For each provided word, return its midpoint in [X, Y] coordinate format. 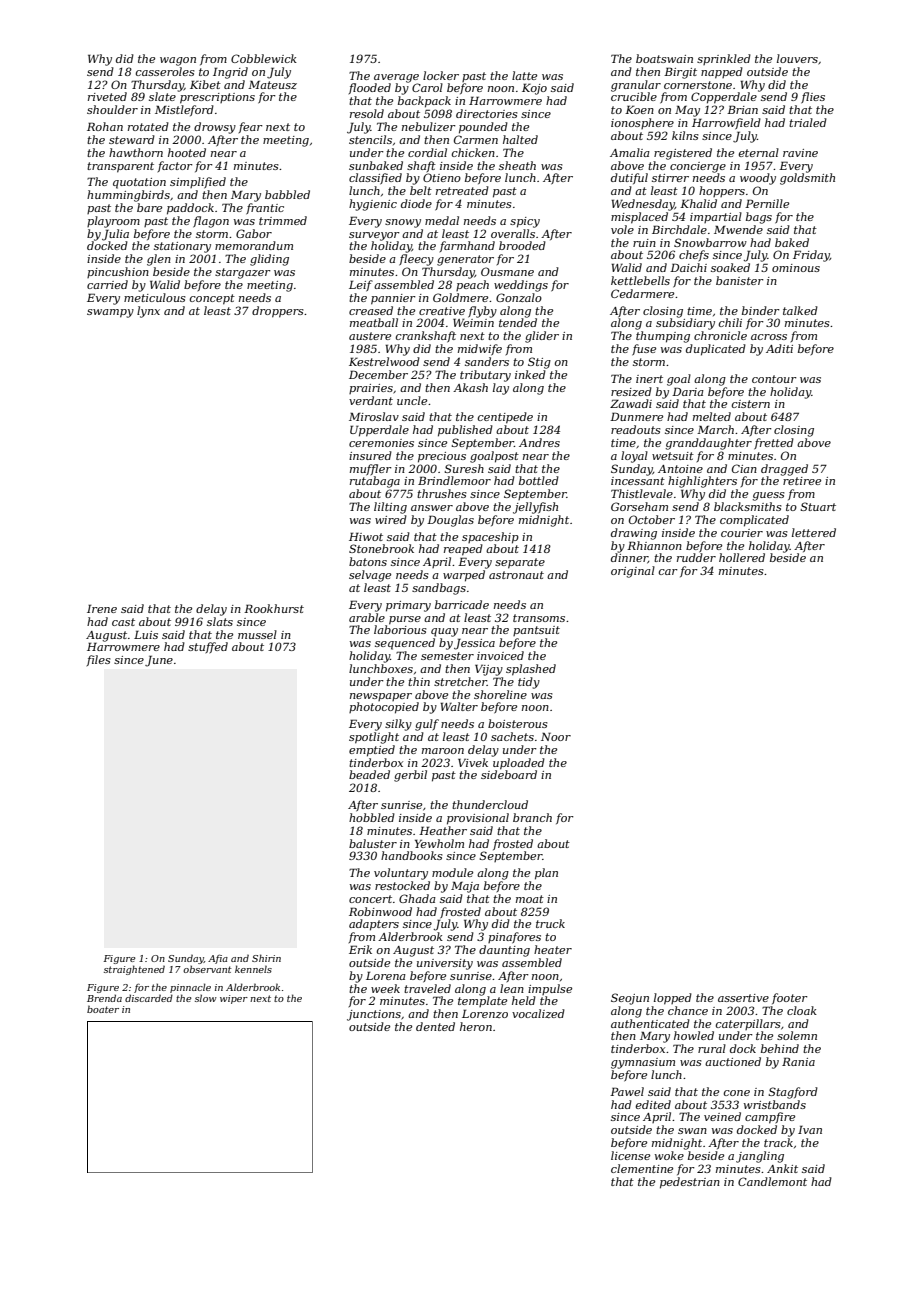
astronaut [516, 575]
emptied [372, 751]
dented [435, 1026]
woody [758, 179]
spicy [525, 222]
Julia [115, 235]
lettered [814, 532]
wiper [234, 999]
